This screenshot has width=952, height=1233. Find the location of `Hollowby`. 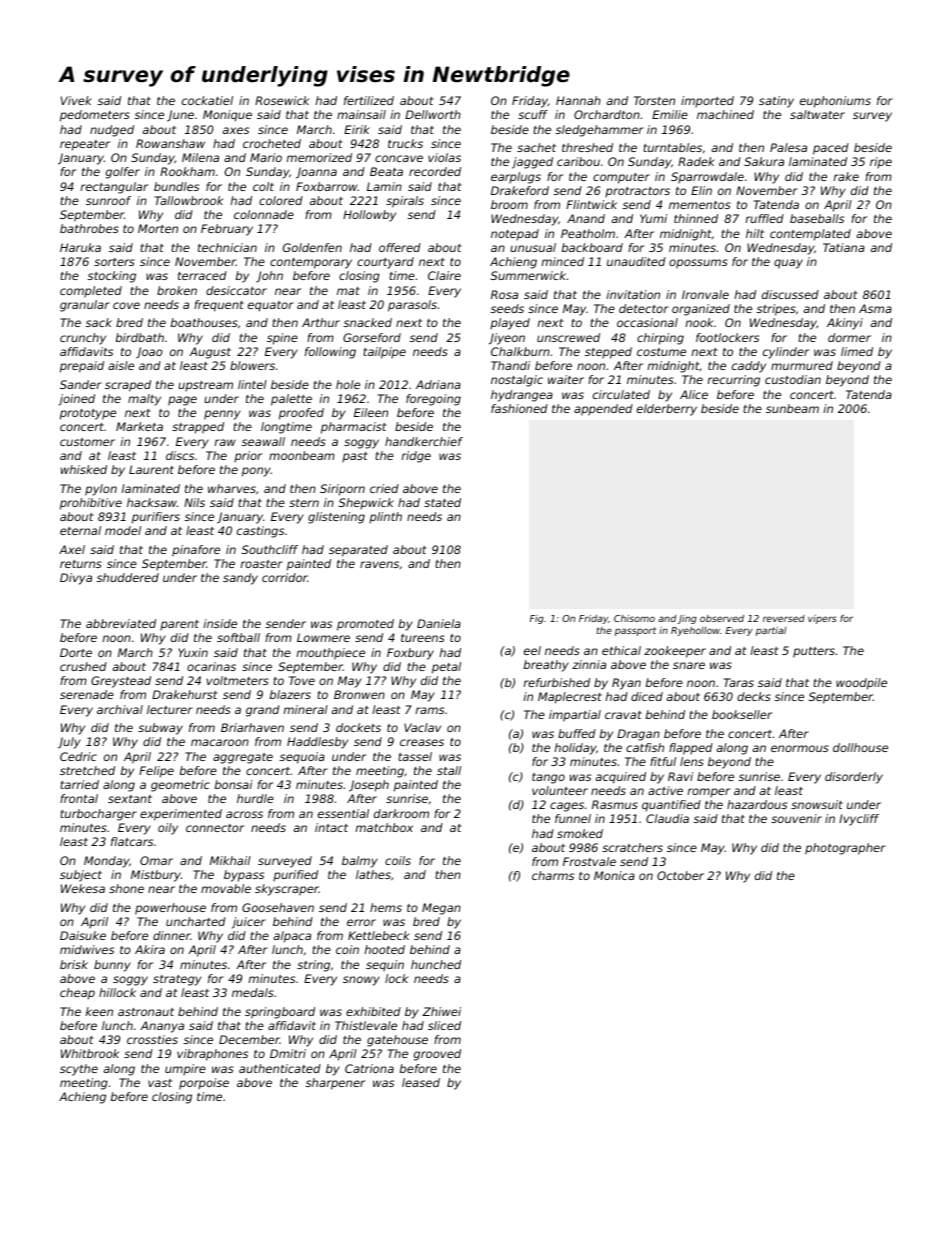

Hollowby is located at coordinates (369, 216).
